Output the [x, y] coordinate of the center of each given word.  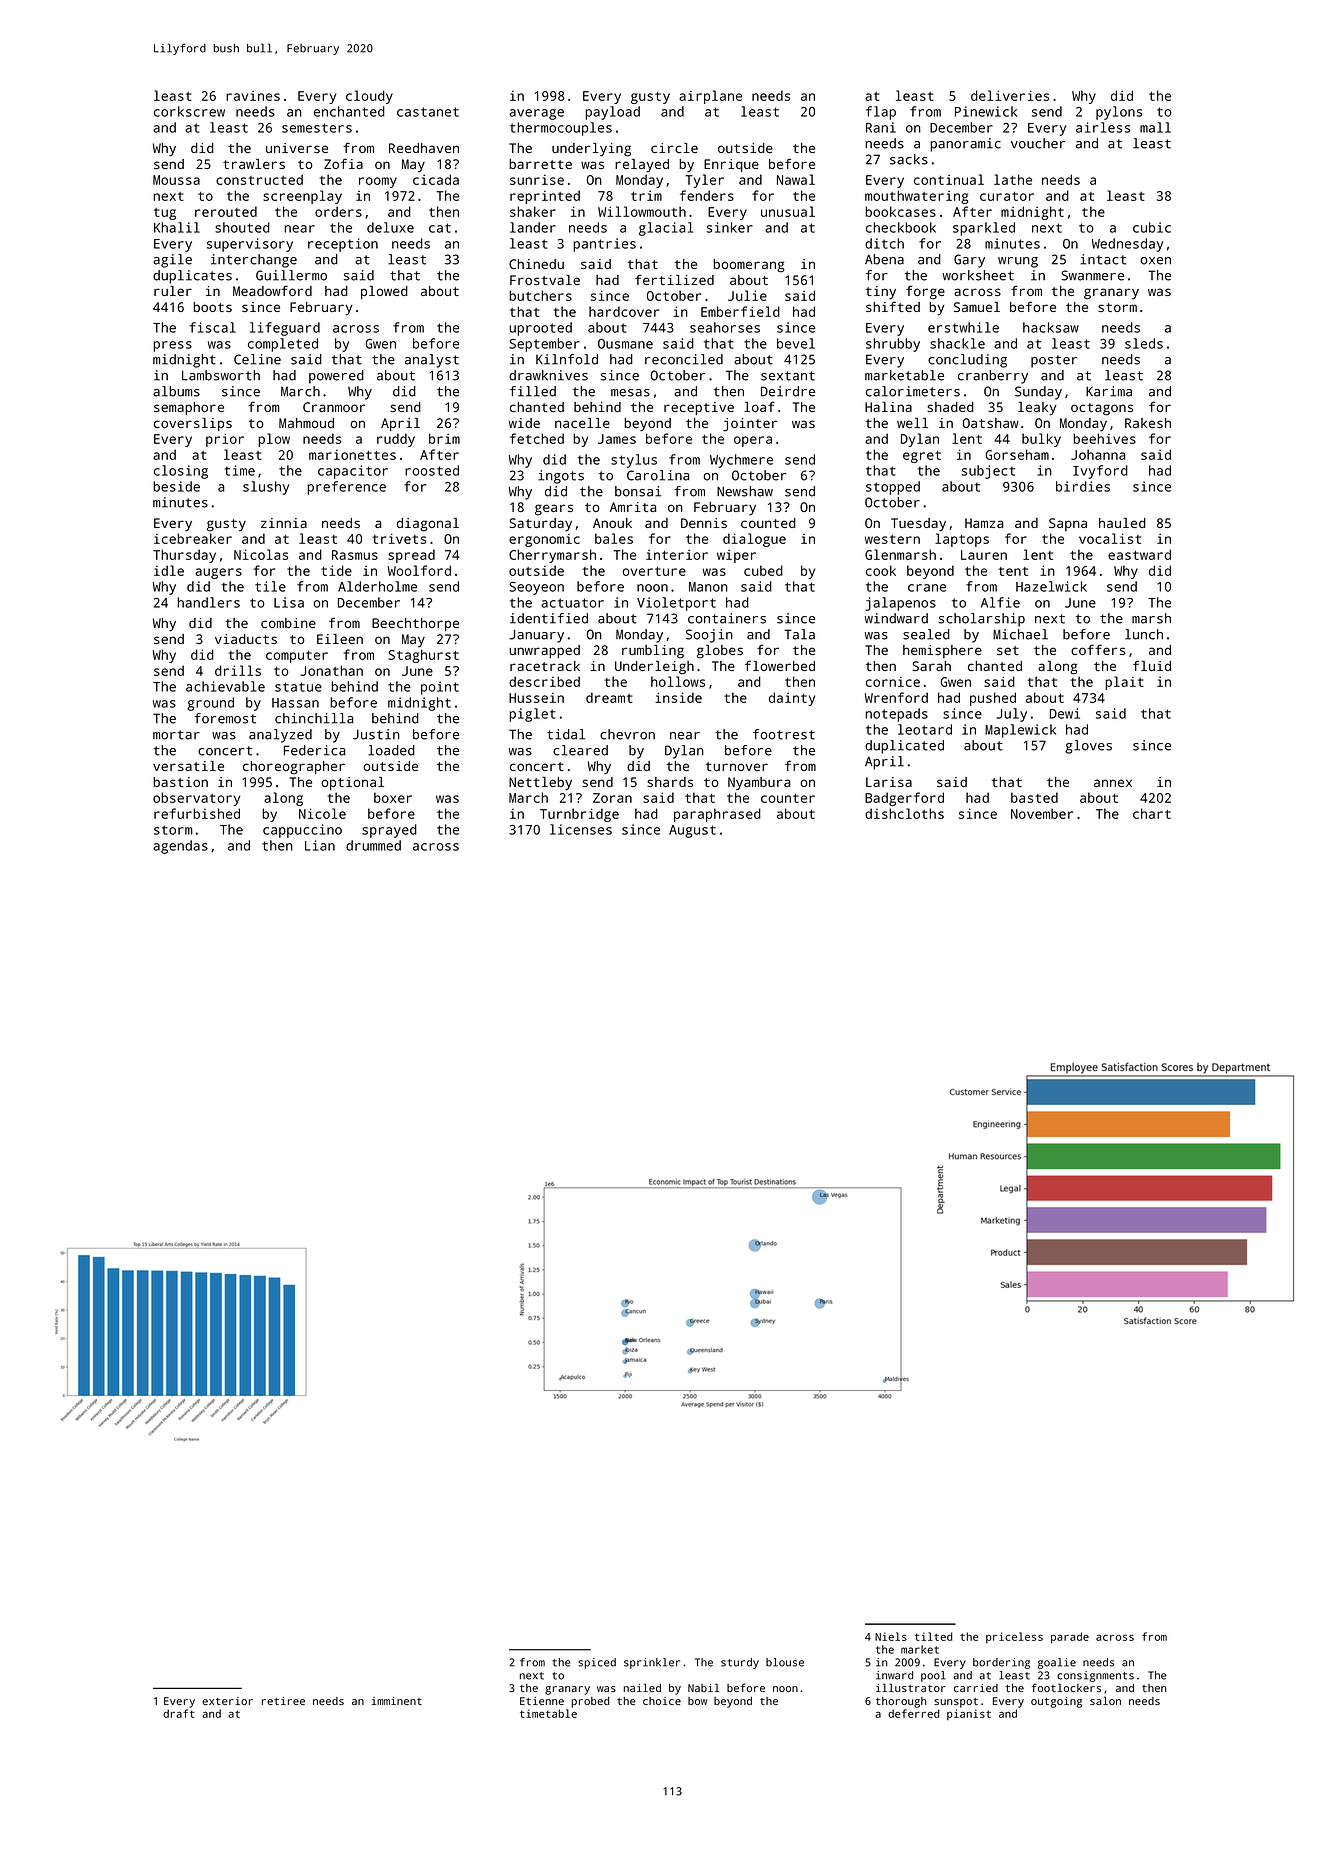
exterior [227, 1701]
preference [346, 488]
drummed [373, 845]
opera [753, 441]
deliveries [1010, 95]
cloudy [369, 97]
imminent [397, 1701]
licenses [581, 829]
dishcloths [904, 813]
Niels [891, 1636]
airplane [710, 97]
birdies [1083, 486]
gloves [1088, 747]
